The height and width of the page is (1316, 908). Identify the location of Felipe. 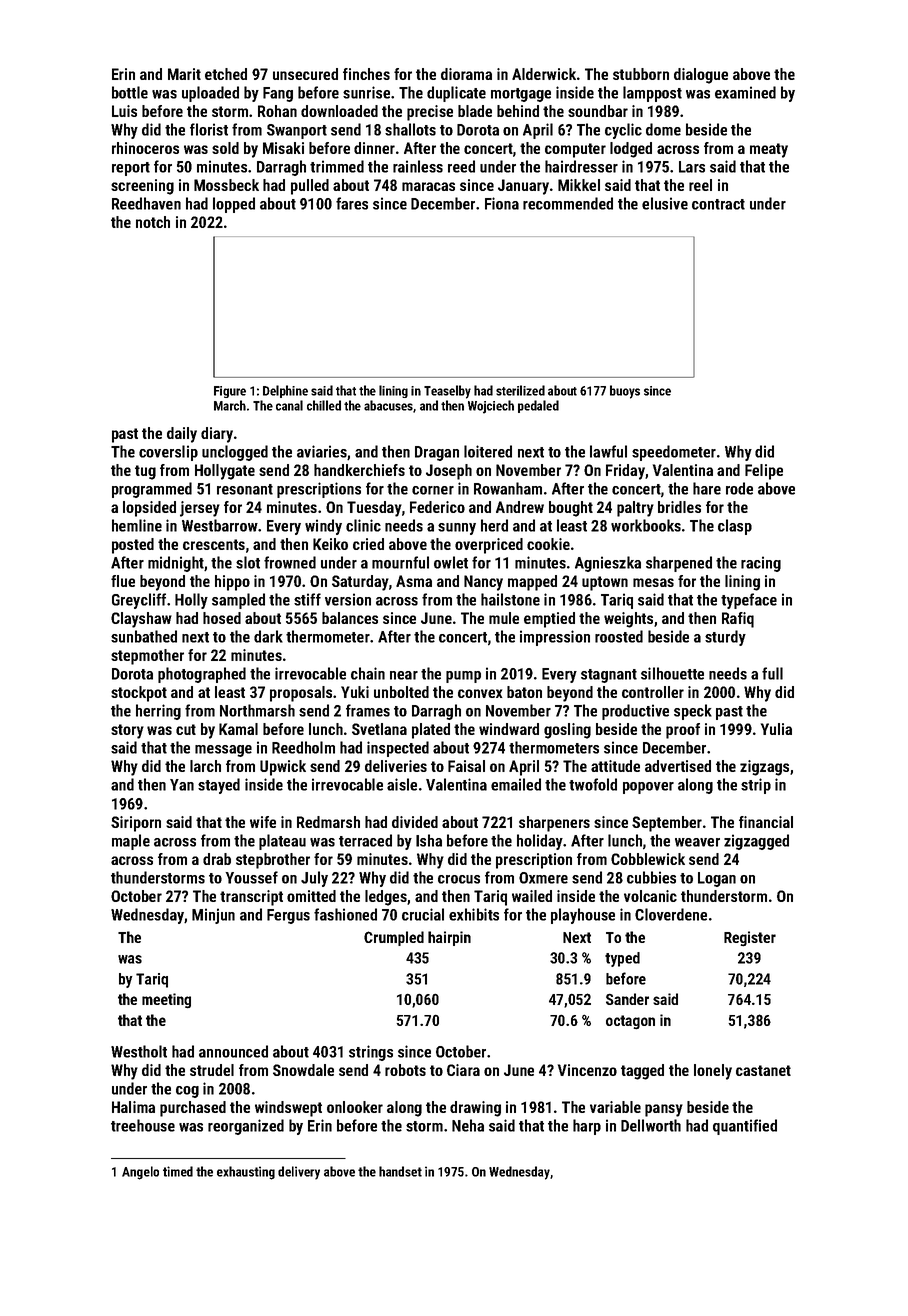
(764, 472).
